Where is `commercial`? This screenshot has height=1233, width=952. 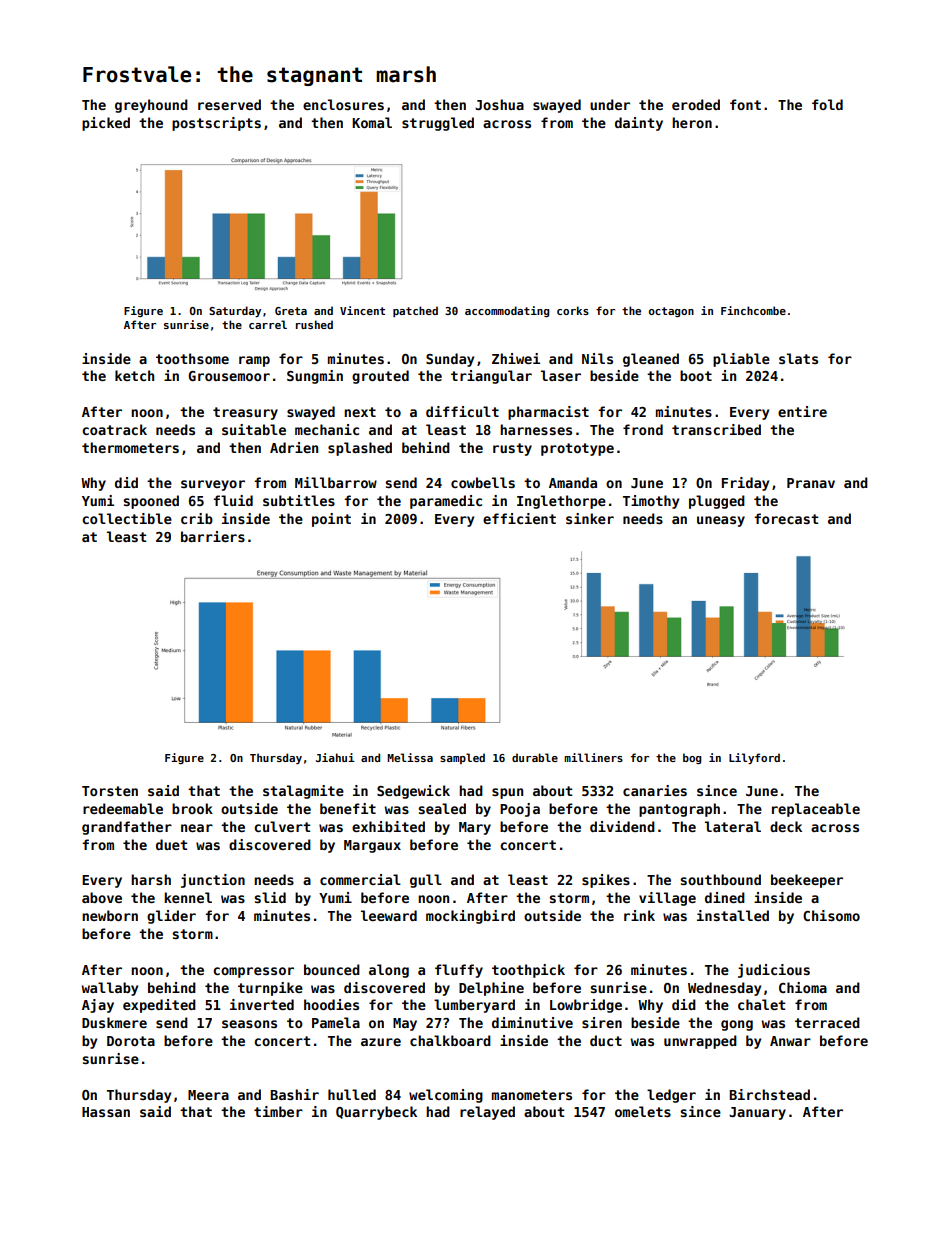
commercial is located at coordinates (360, 879).
